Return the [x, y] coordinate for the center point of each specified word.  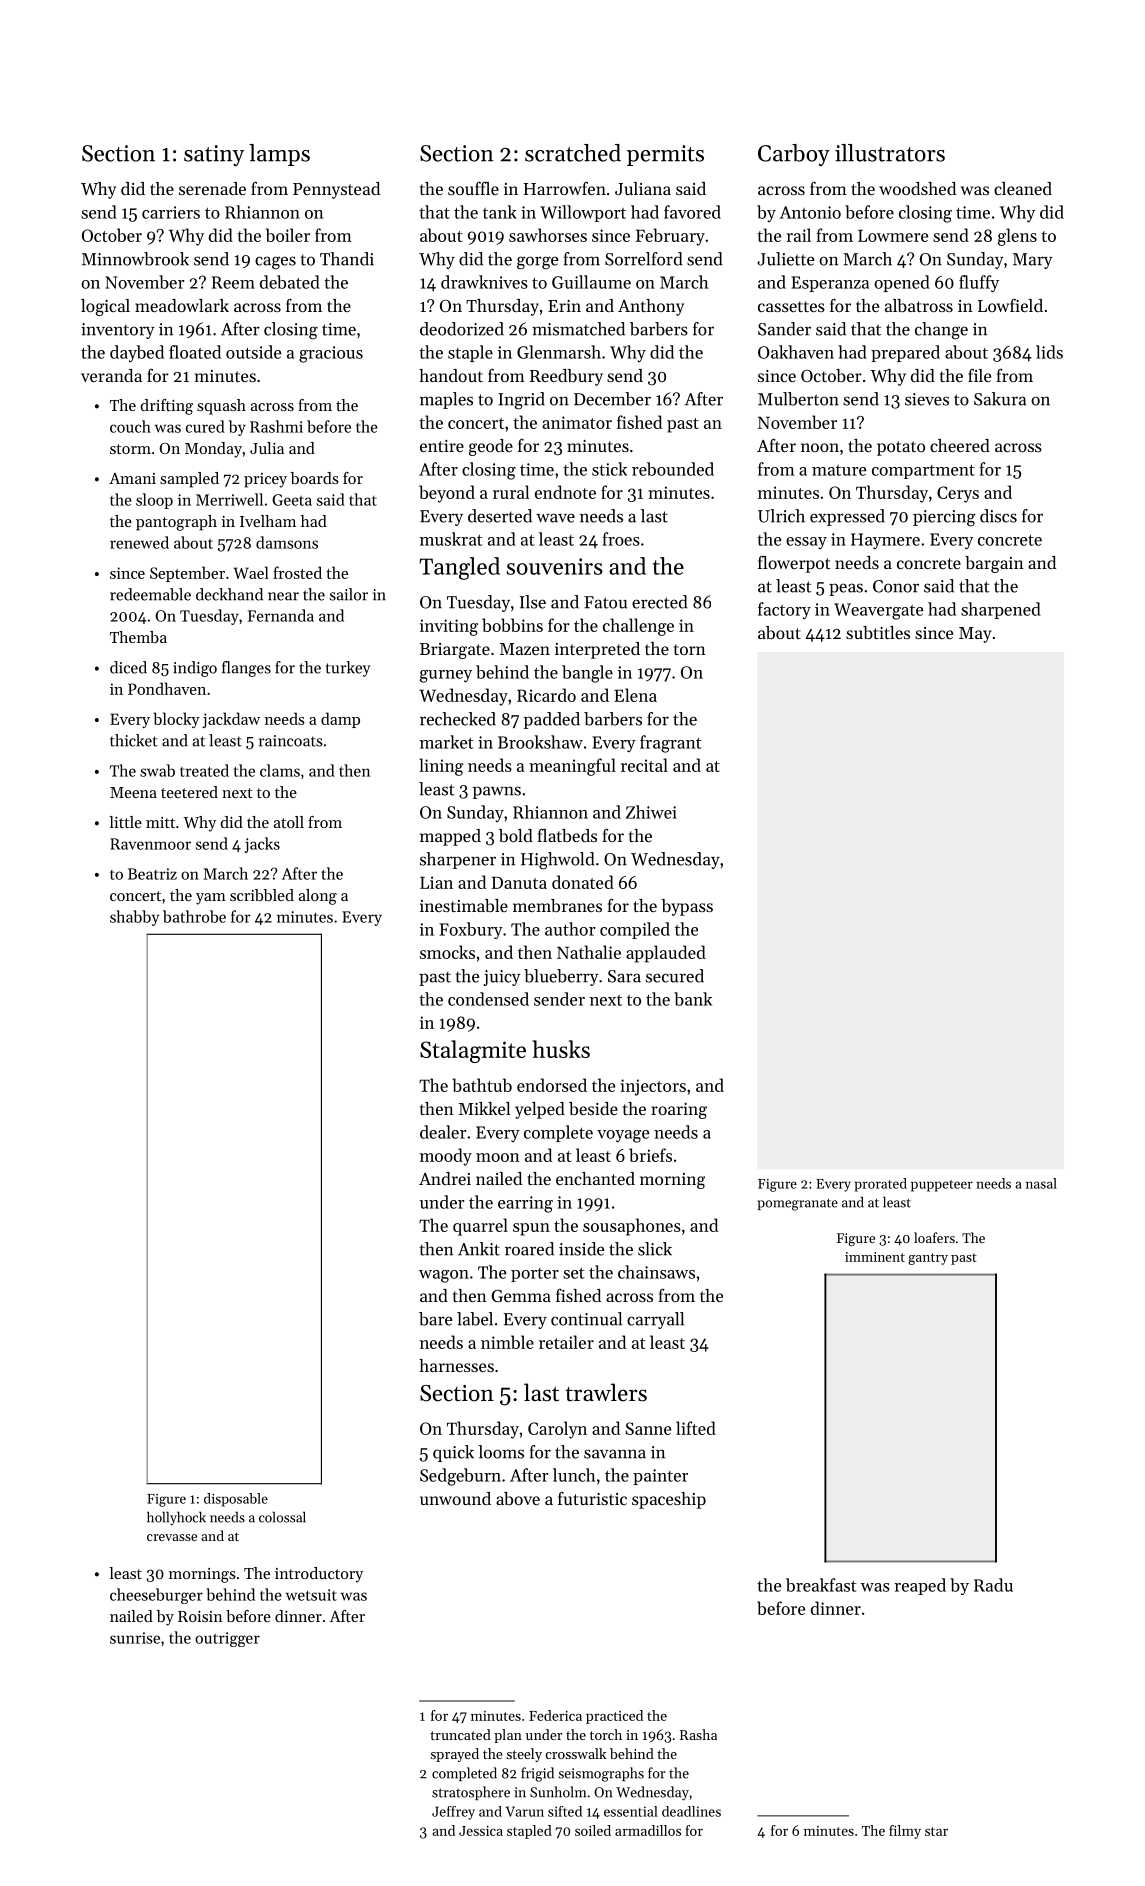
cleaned [1023, 188]
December [612, 399]
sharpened [1001, 610]
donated [583, 882]
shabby [134, 918]
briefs [650, 1155]
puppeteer [942, 1186]
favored [692, 212]
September [187, 574]
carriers [171, 212]
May [975, 635]
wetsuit [311, 1595]
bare [436, 1319]
